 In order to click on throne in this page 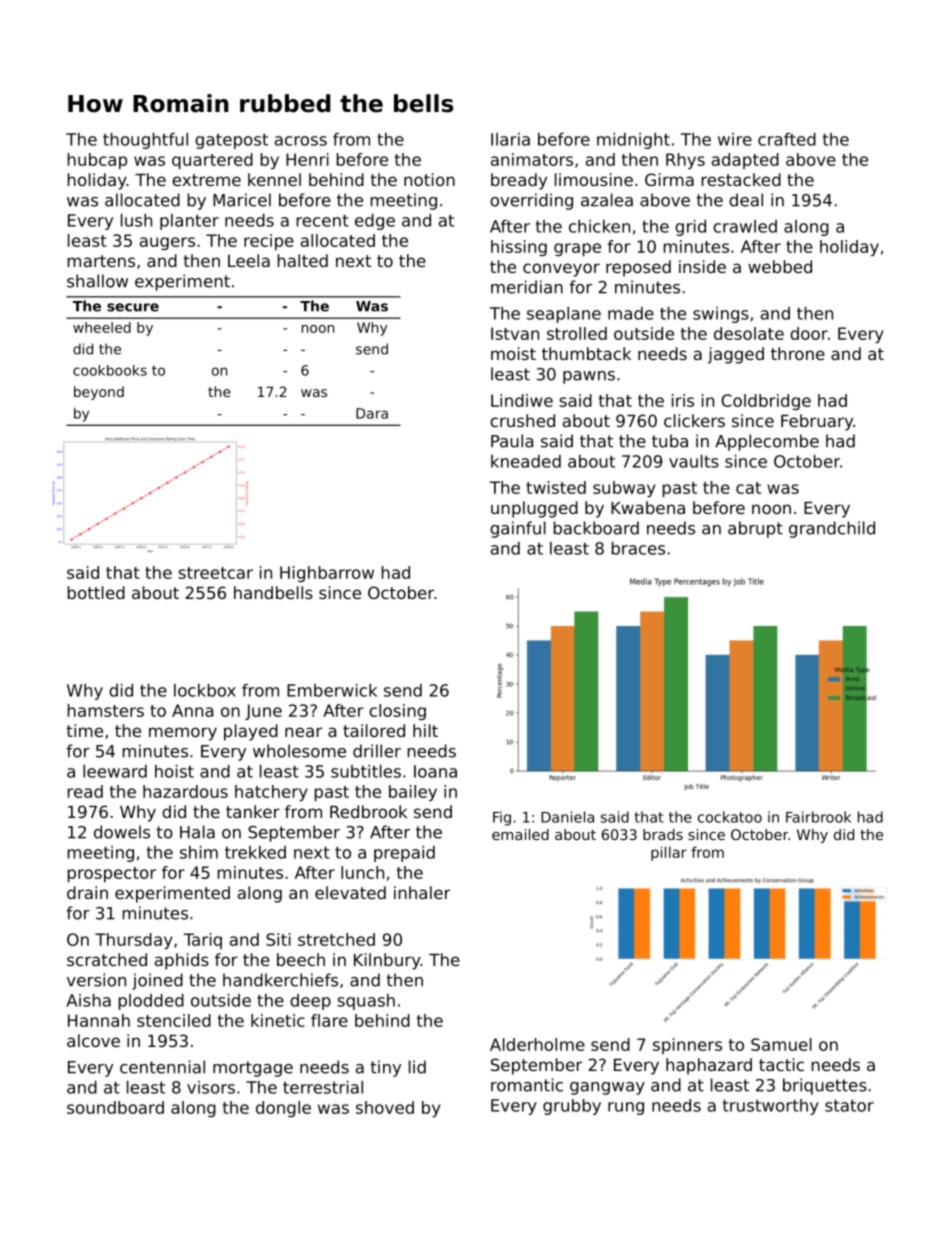, I will do `click(798, 353)`.
